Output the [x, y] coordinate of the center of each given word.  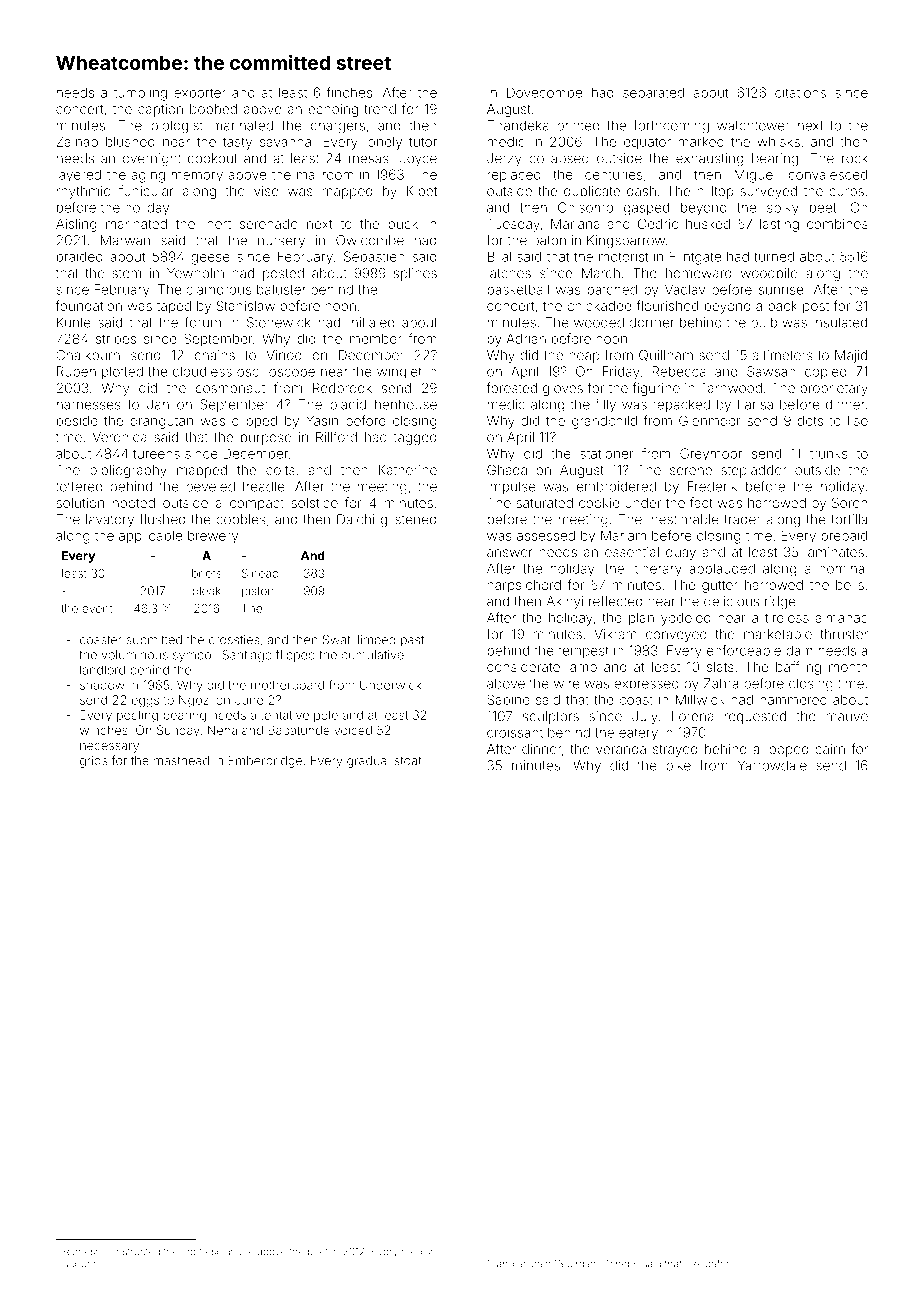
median [419, 1252]
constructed [132, 1252]
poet [318, 1252]
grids [94, 762]
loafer [716, 1263]
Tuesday [514, 225]
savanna [285, 143]
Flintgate [695, 258]
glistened [408, 520]
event [97, 609]
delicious [731, 601]
